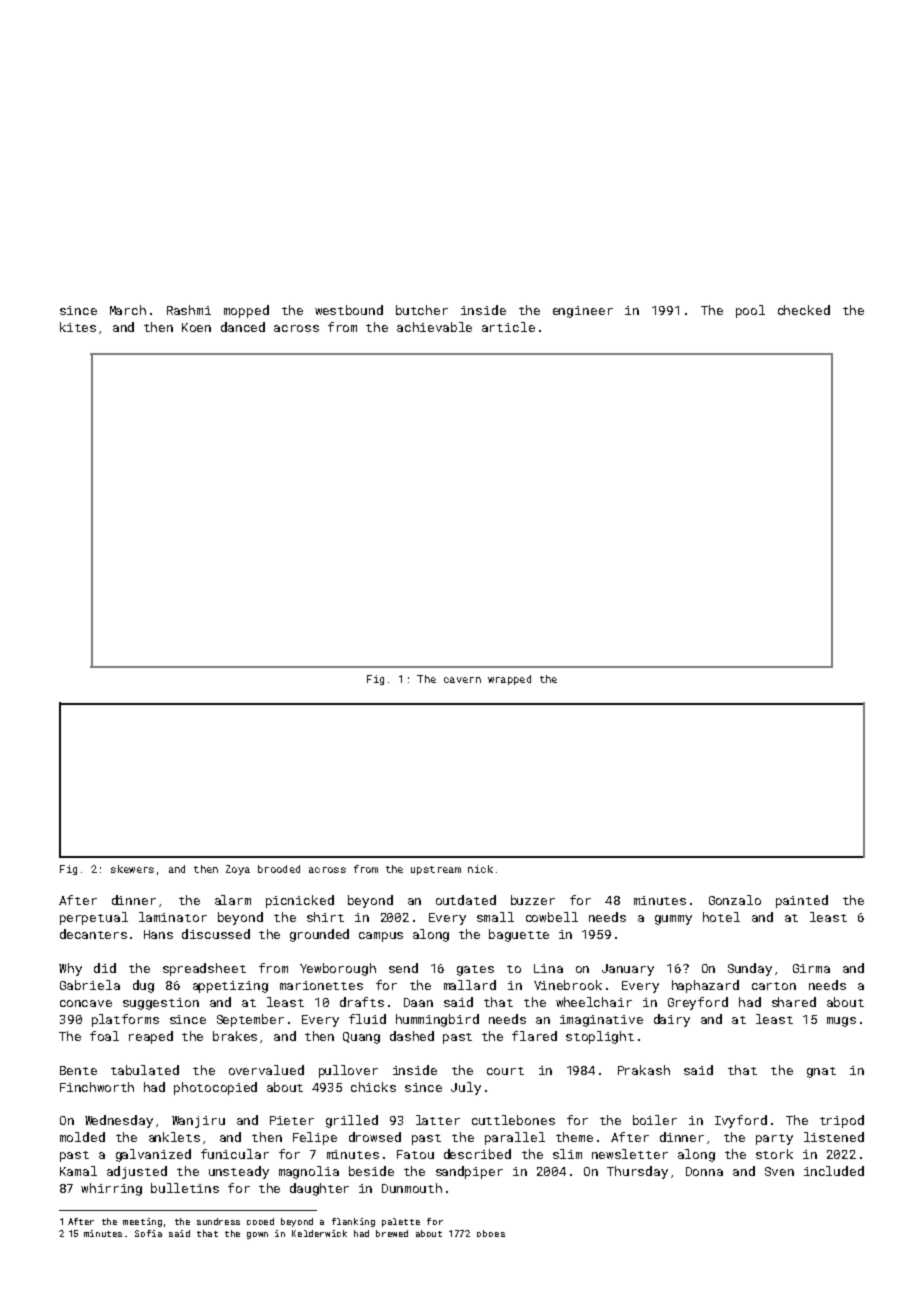  Describe the element at coordinates (583, 312) in the image. I see `engineer` at that location.
